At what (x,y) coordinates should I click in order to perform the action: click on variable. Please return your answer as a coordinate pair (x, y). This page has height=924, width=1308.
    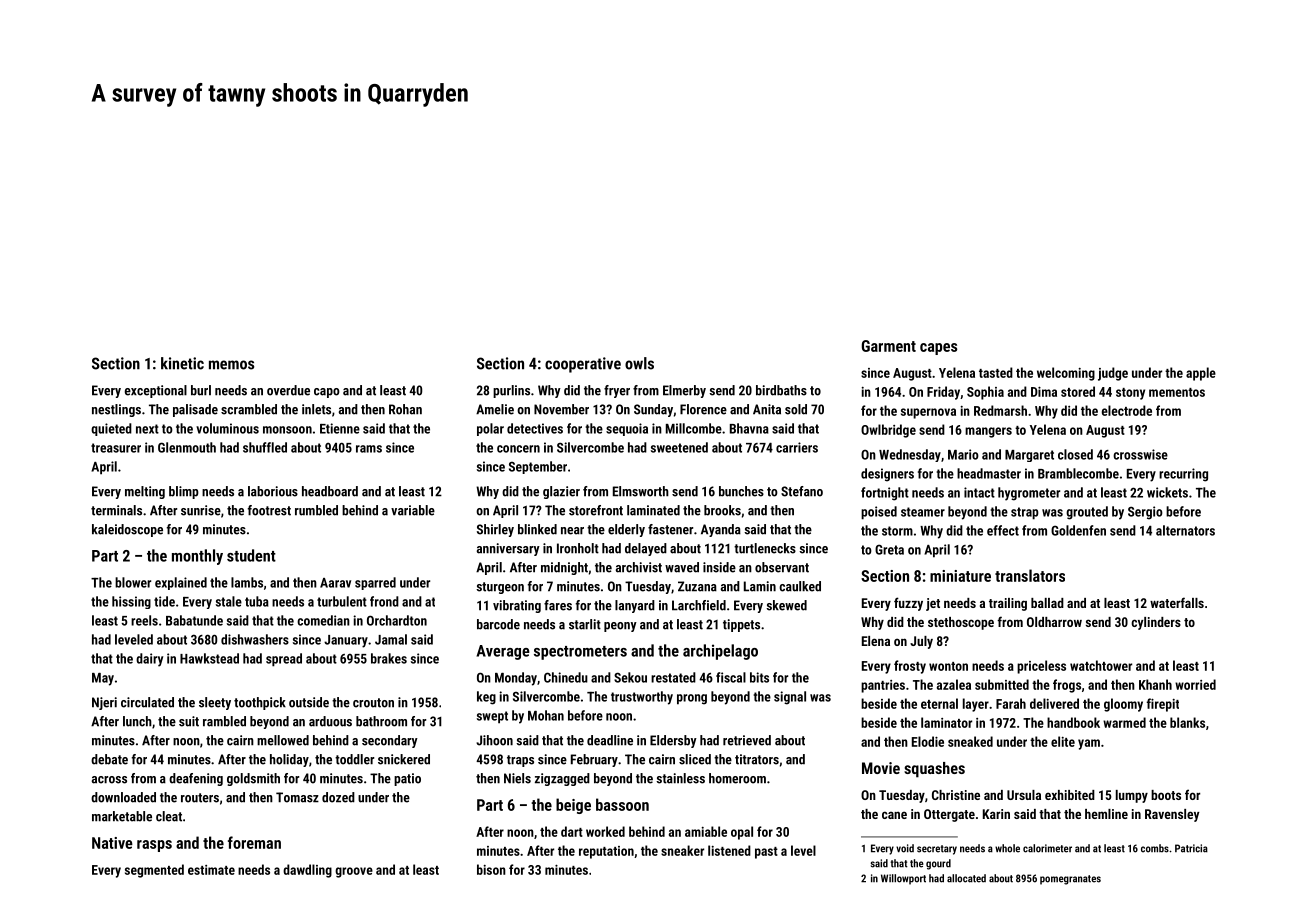
    Looking at the image, I should click on (413, 510).
